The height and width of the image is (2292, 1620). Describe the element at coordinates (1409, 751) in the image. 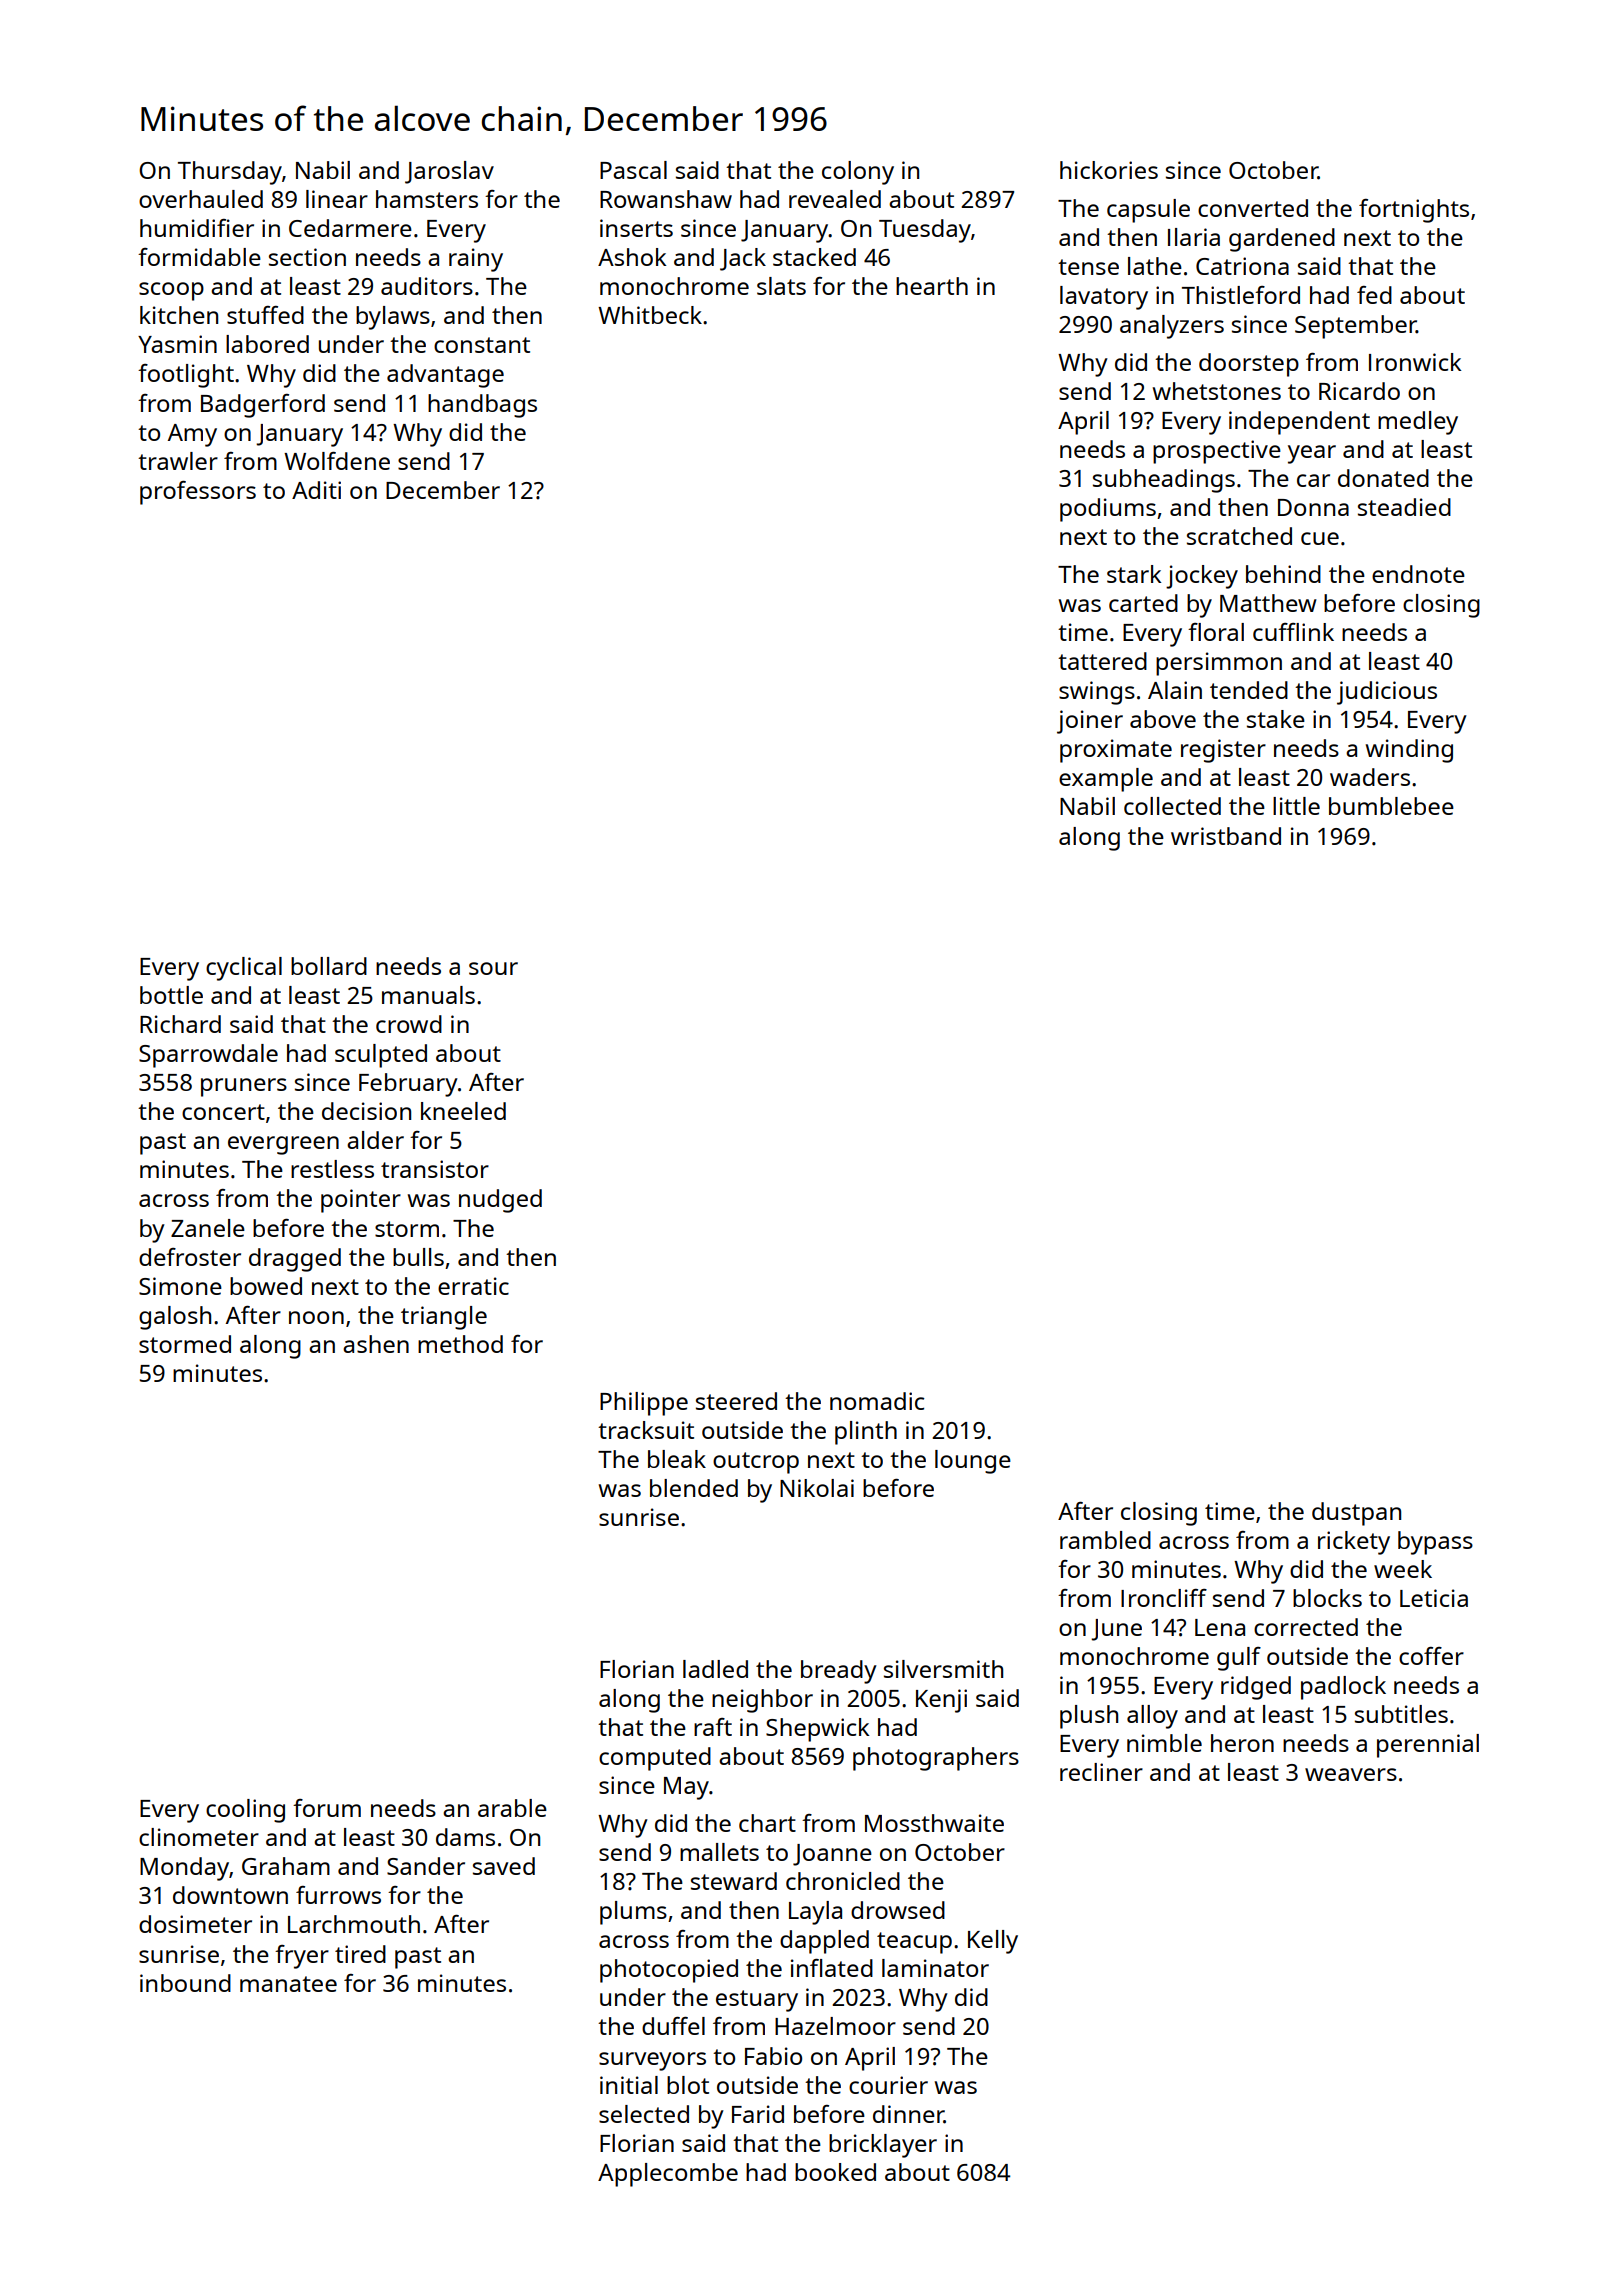

I see `winding` at that location.
